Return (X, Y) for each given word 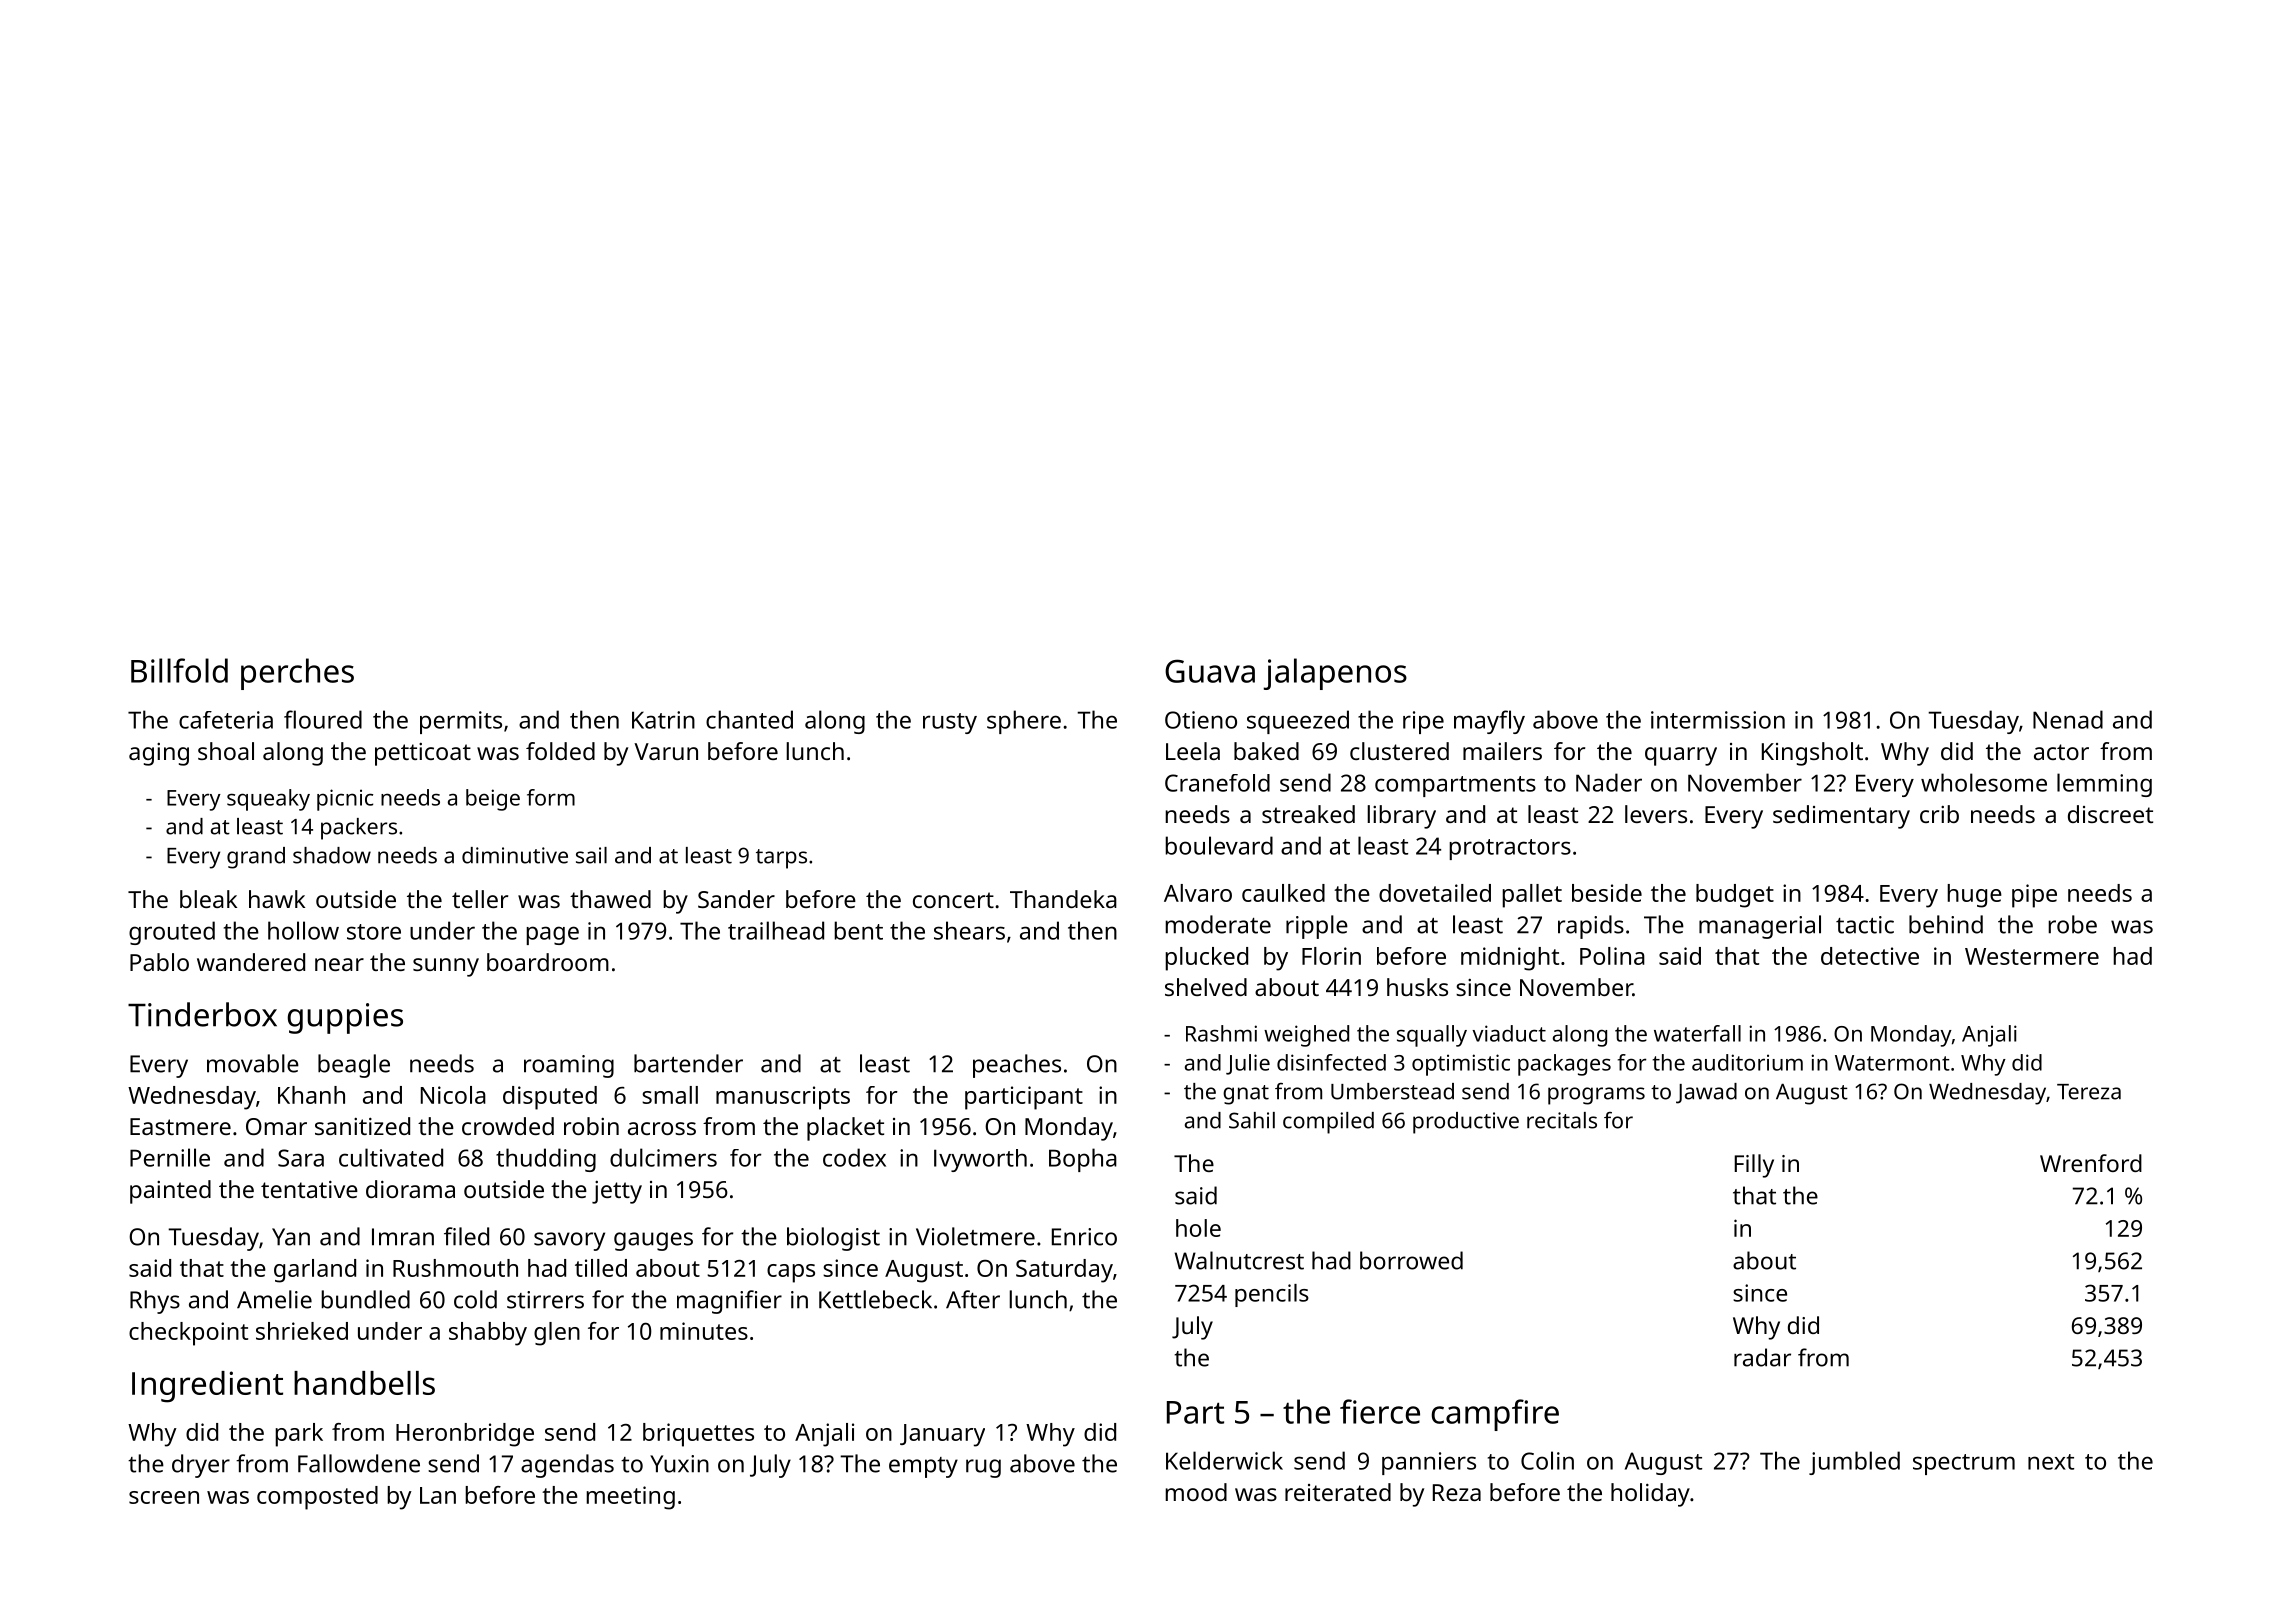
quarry (1681, 756)
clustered (1399, 751)
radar (1762, 1357)
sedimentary (1841, 817)
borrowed (1411, 1260)
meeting (630, 1498)
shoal (226, 751)
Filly (1754, 1166)
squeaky (268, 800)
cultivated (391, 1157)
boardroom (548, 962)
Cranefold (1217, 783)
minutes (704, 1331)
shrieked (302, 1331)
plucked (1206, 959)
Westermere (2032, 956)
